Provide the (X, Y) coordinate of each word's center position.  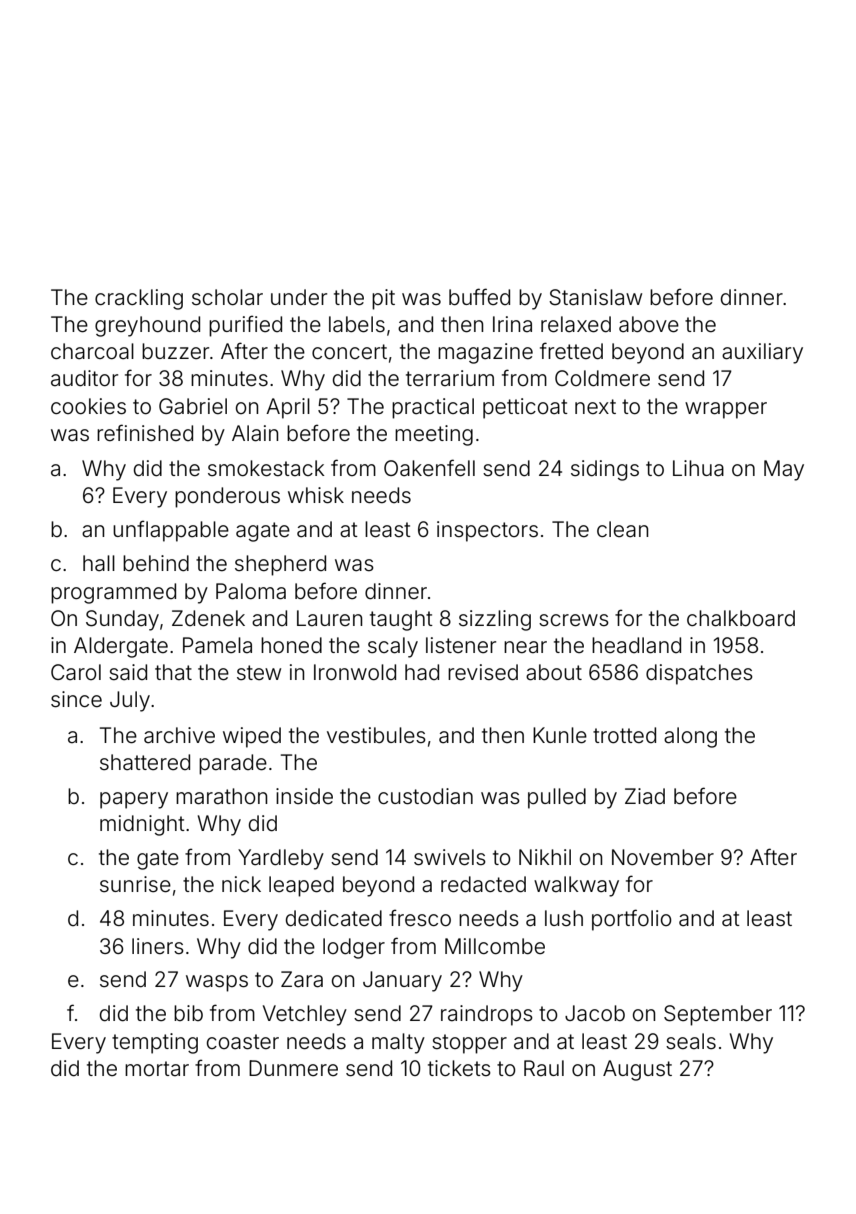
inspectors (487, 531)
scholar (227, 297)
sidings (605, 470)
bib (188, 1013)
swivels (450, 857)
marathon (221, 796)
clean (622, 529)
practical (433, 408)
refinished (145, 432)
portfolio (632, 920)
